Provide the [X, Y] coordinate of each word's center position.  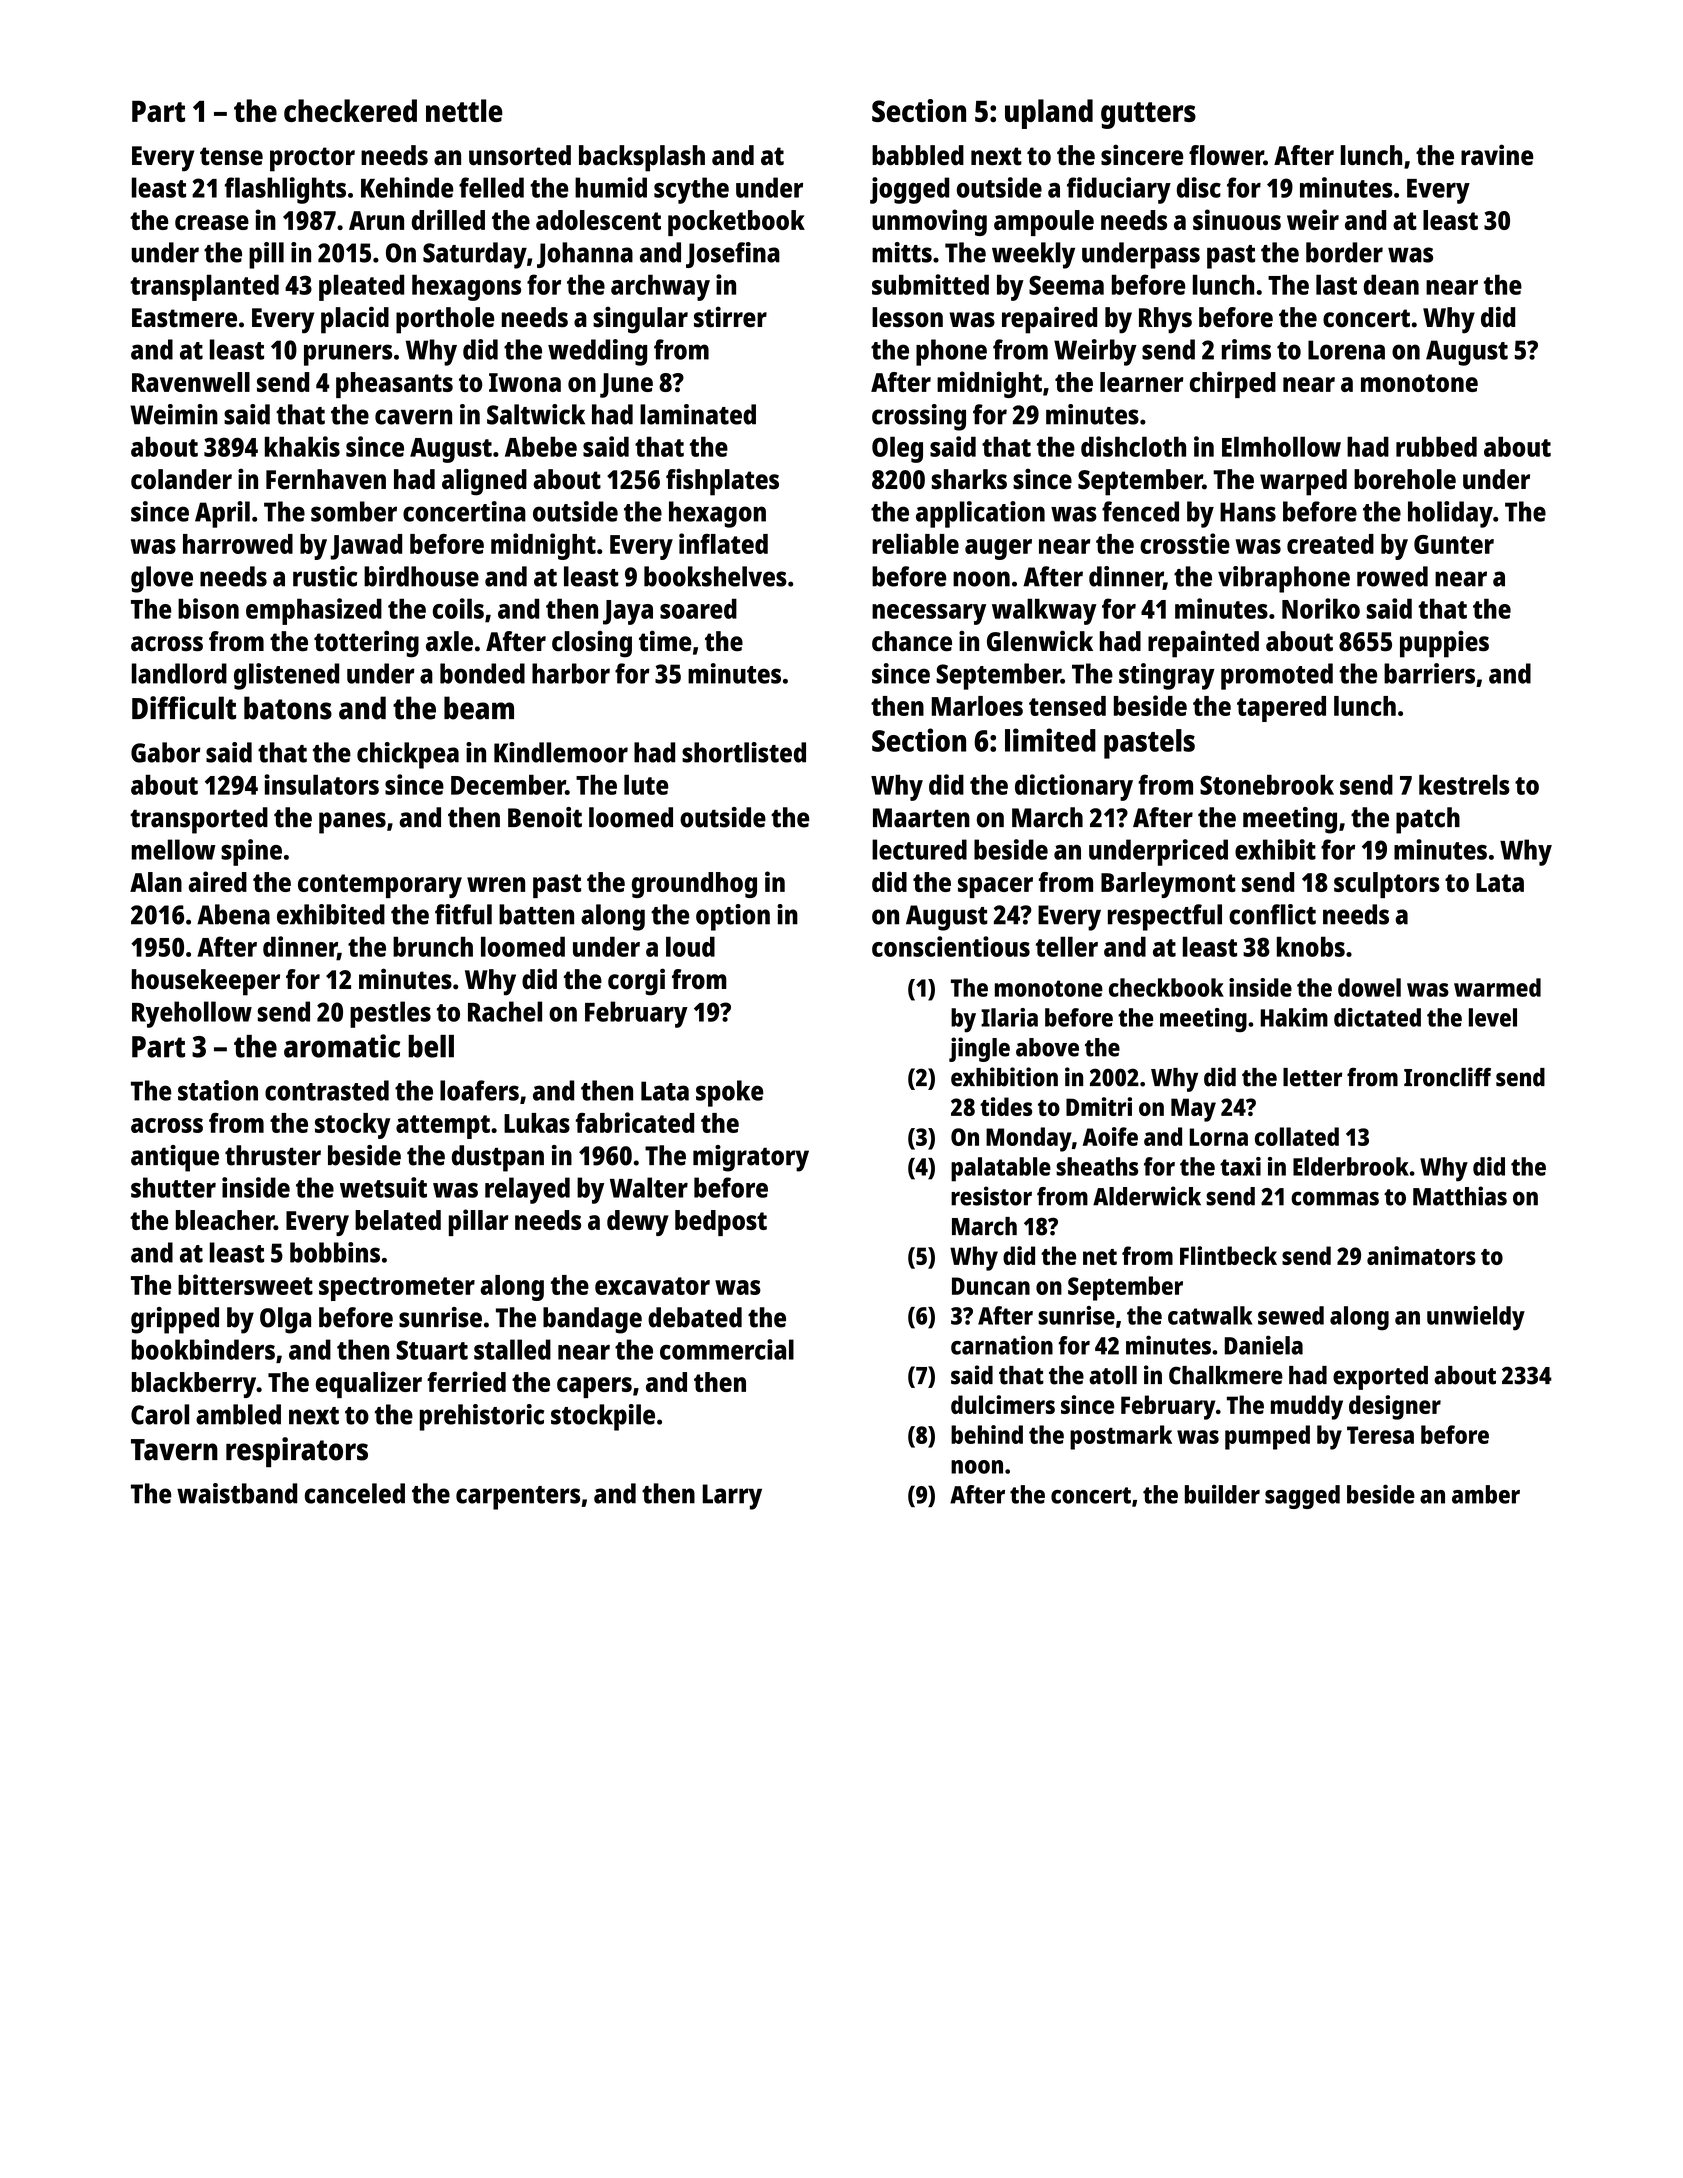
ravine [1497, 155]
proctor [312, 159]
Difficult [184, 708]
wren [496, 884]
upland [1049, 114]
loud [690, 946]
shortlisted [744, 752]
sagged [1302, 1497]
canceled [355, 1493]
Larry [732, 1497]
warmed [1497, 987]
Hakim [1294, 1017]
